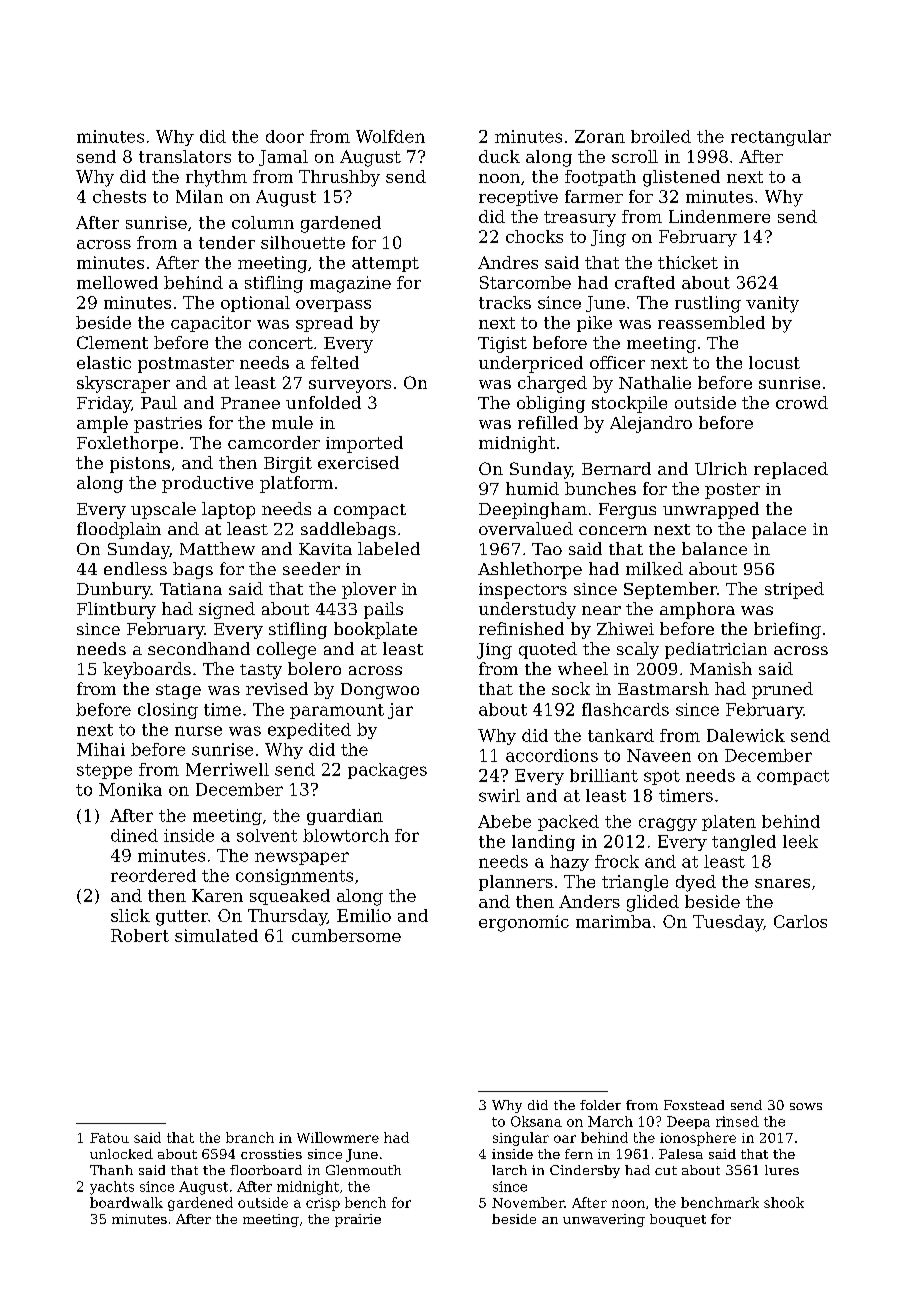 Image resolution: width=908 pixels, height=1316 pixels. Describe the element at coordinates (134, 835) in the screenshot. I see `dined` at that location.
